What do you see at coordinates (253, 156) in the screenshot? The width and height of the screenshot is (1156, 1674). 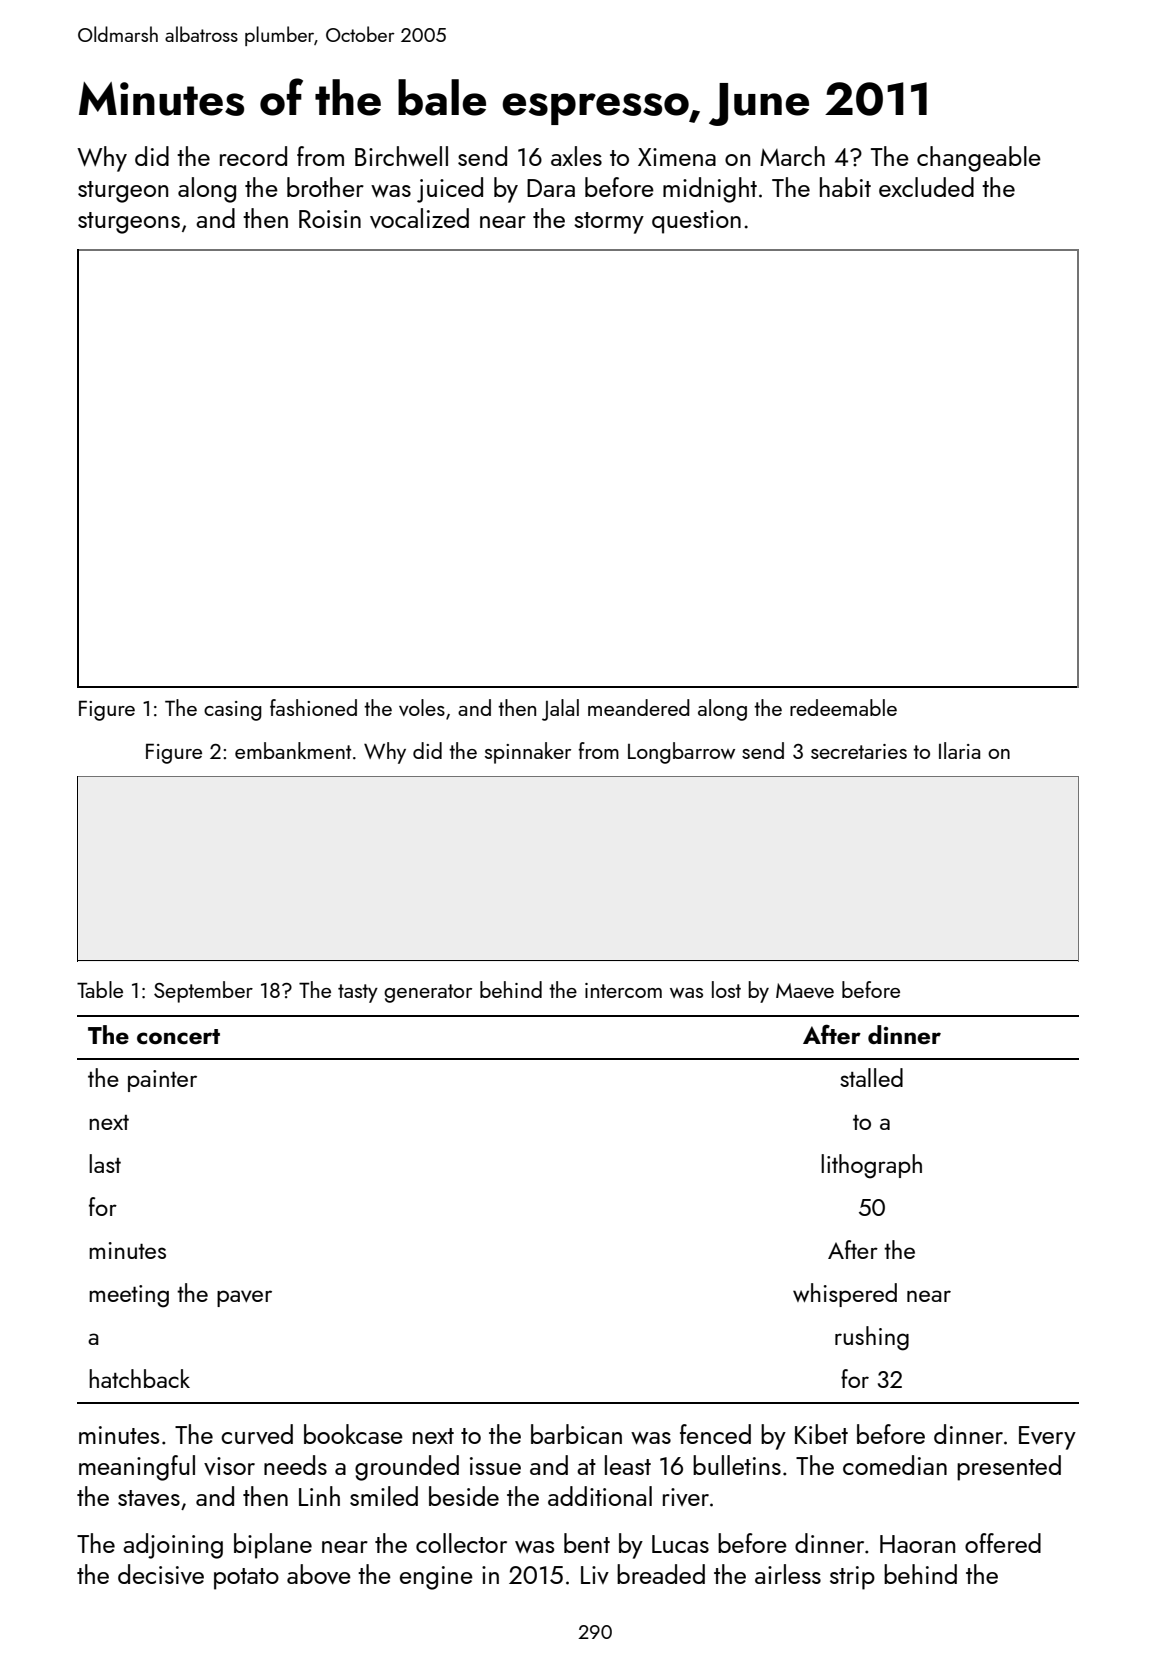 I see `record` at bounding box center [253, 156].
